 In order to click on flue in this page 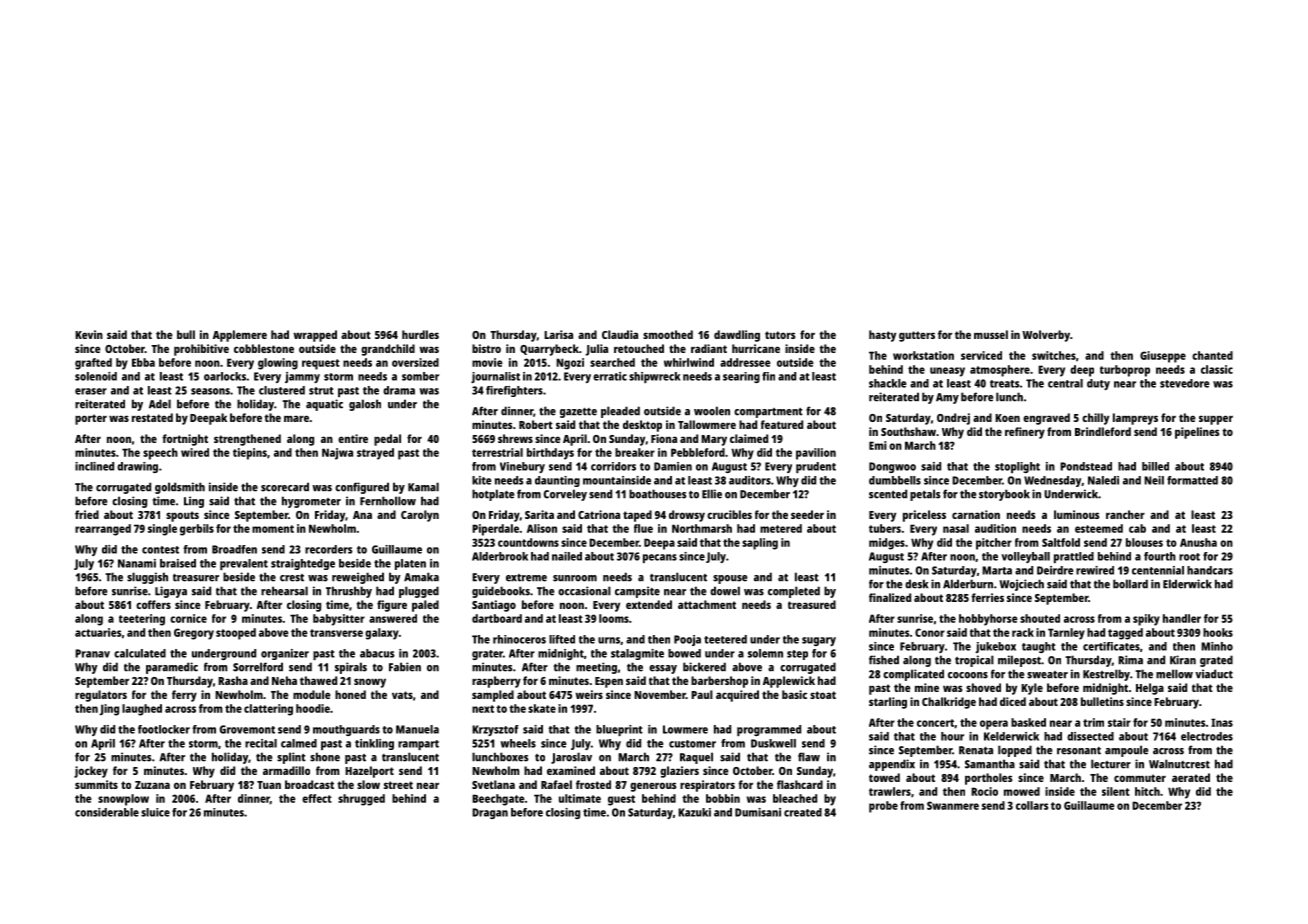, I will do `click(643, 528)`.
